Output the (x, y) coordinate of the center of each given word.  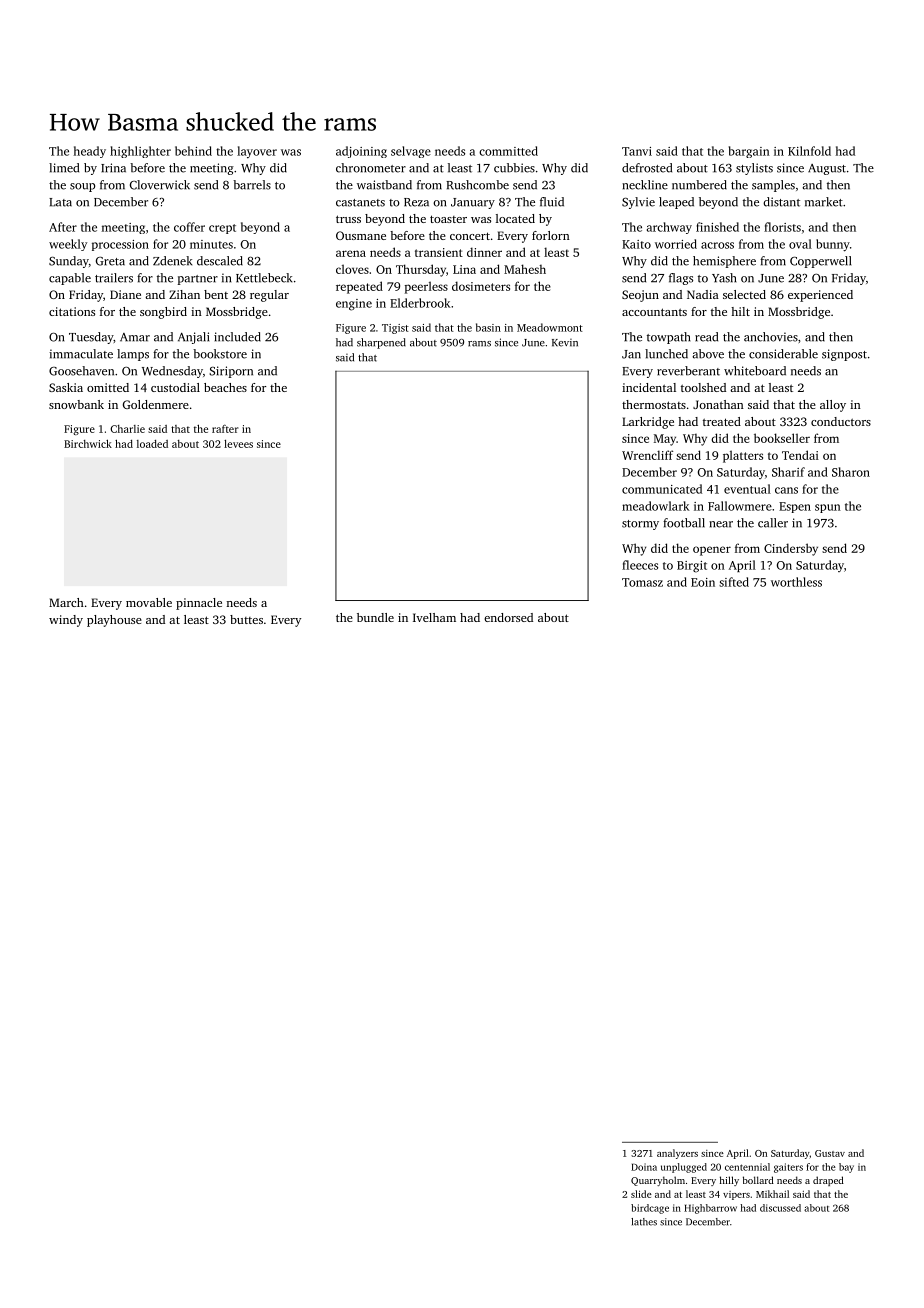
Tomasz (642, 582)
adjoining (361, 152)
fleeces (640, 565)
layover (257, 152)
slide (641, 1194)
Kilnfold (809, 151)
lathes (644, 1222)
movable (149, 602)
